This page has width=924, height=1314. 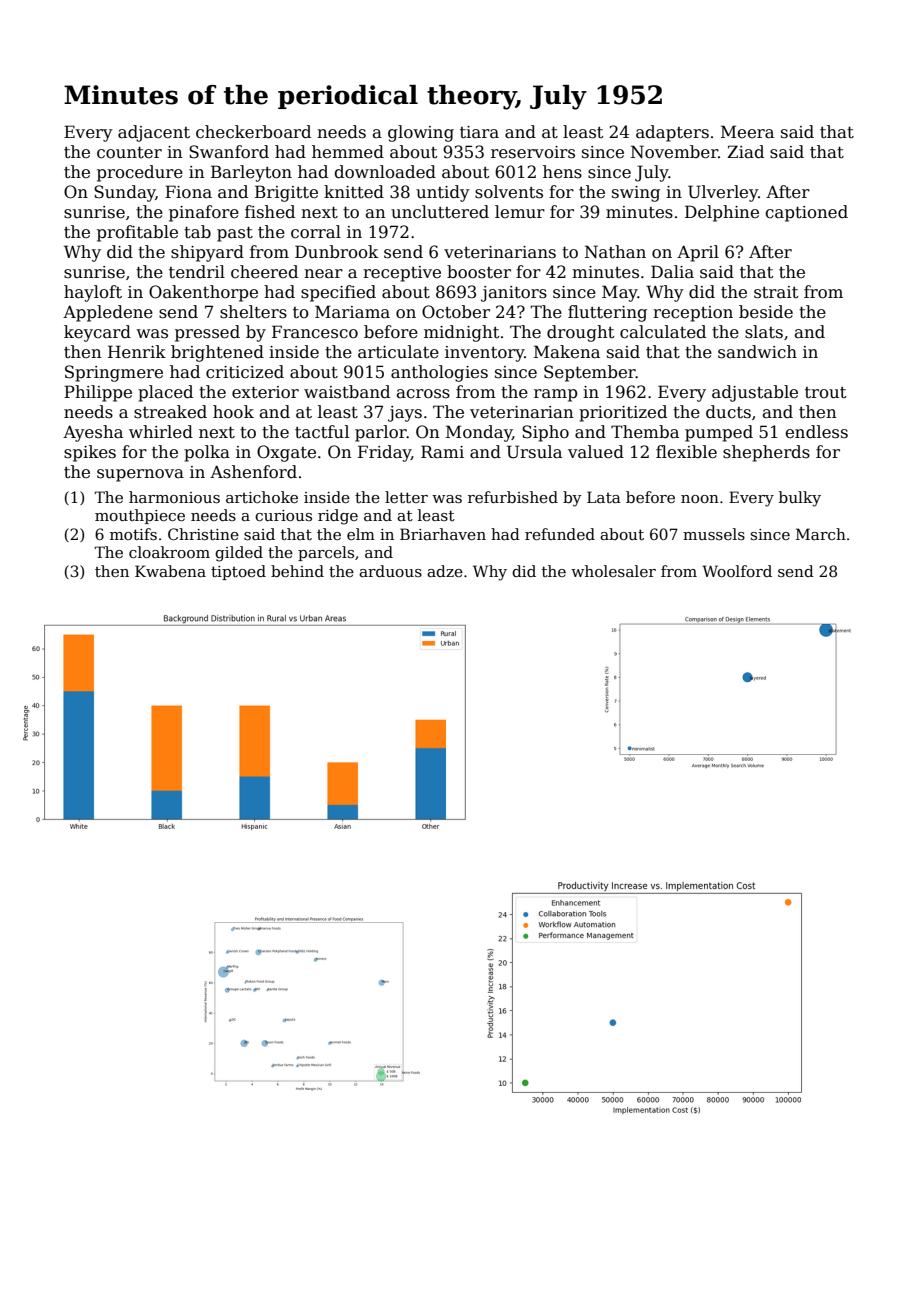 I want to click on endless, so click(x=816, y=432).
